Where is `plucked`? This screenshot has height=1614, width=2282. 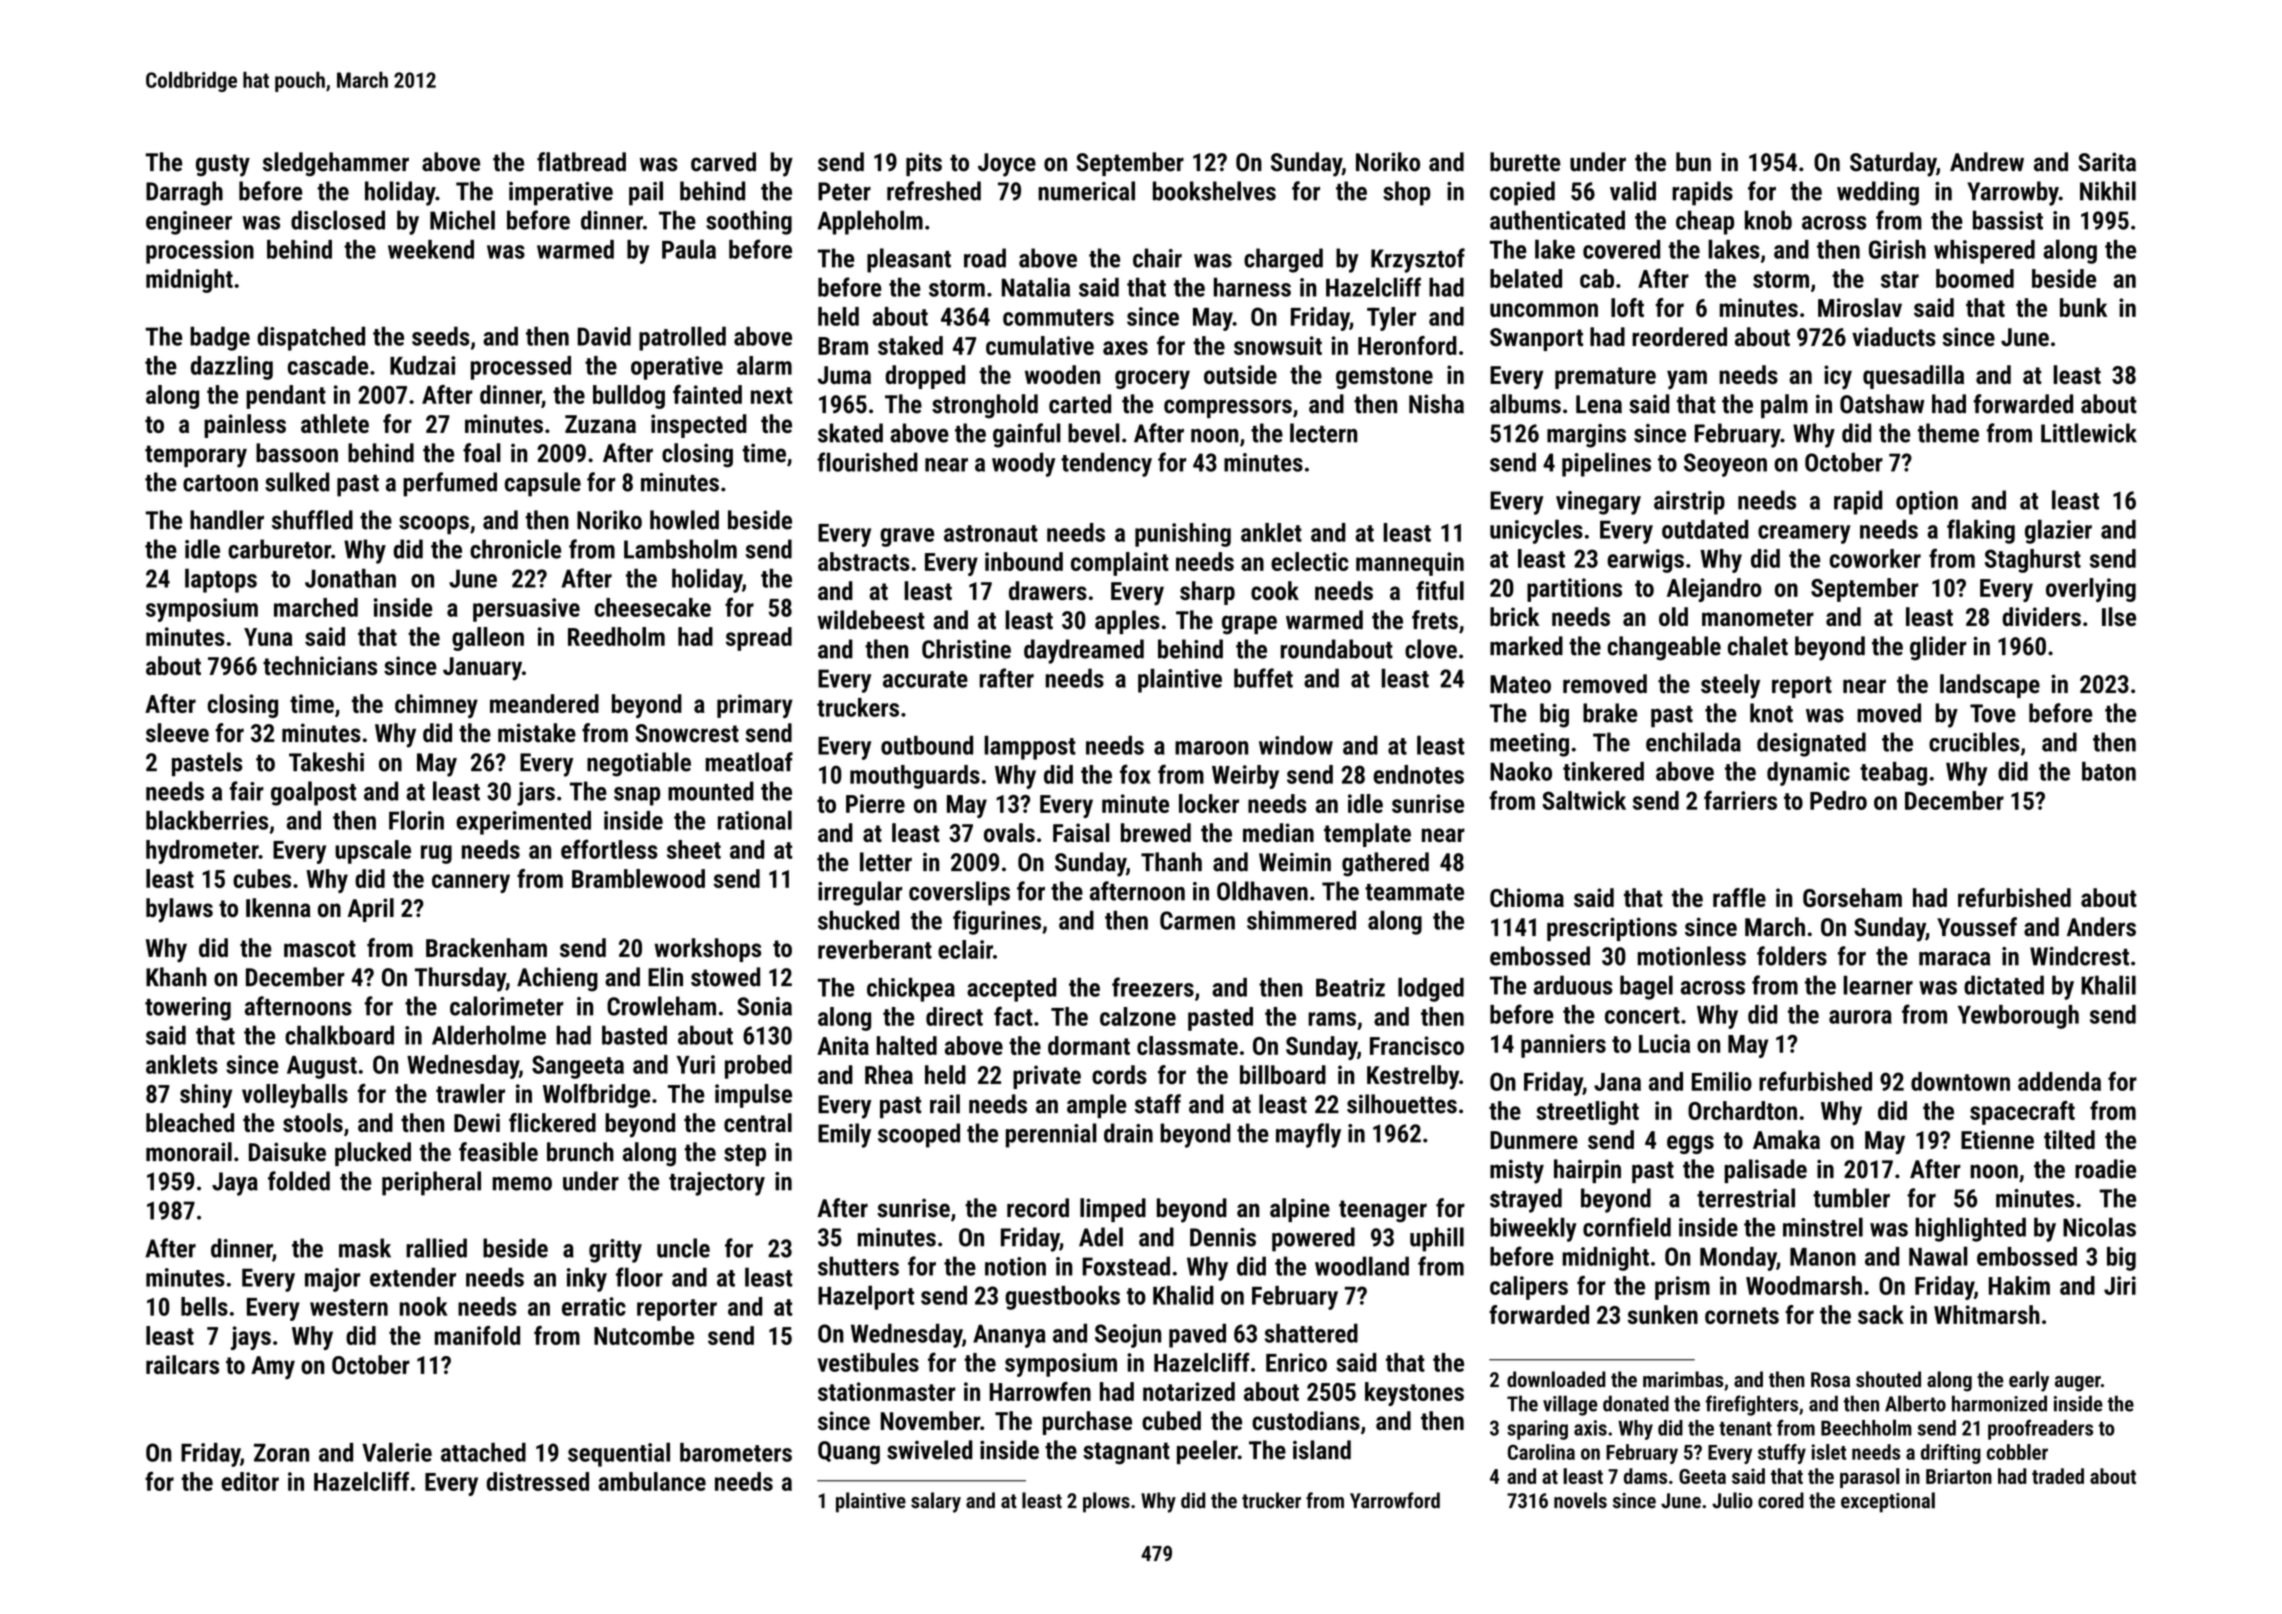 plucked is located at coordinates (373, 1154).
